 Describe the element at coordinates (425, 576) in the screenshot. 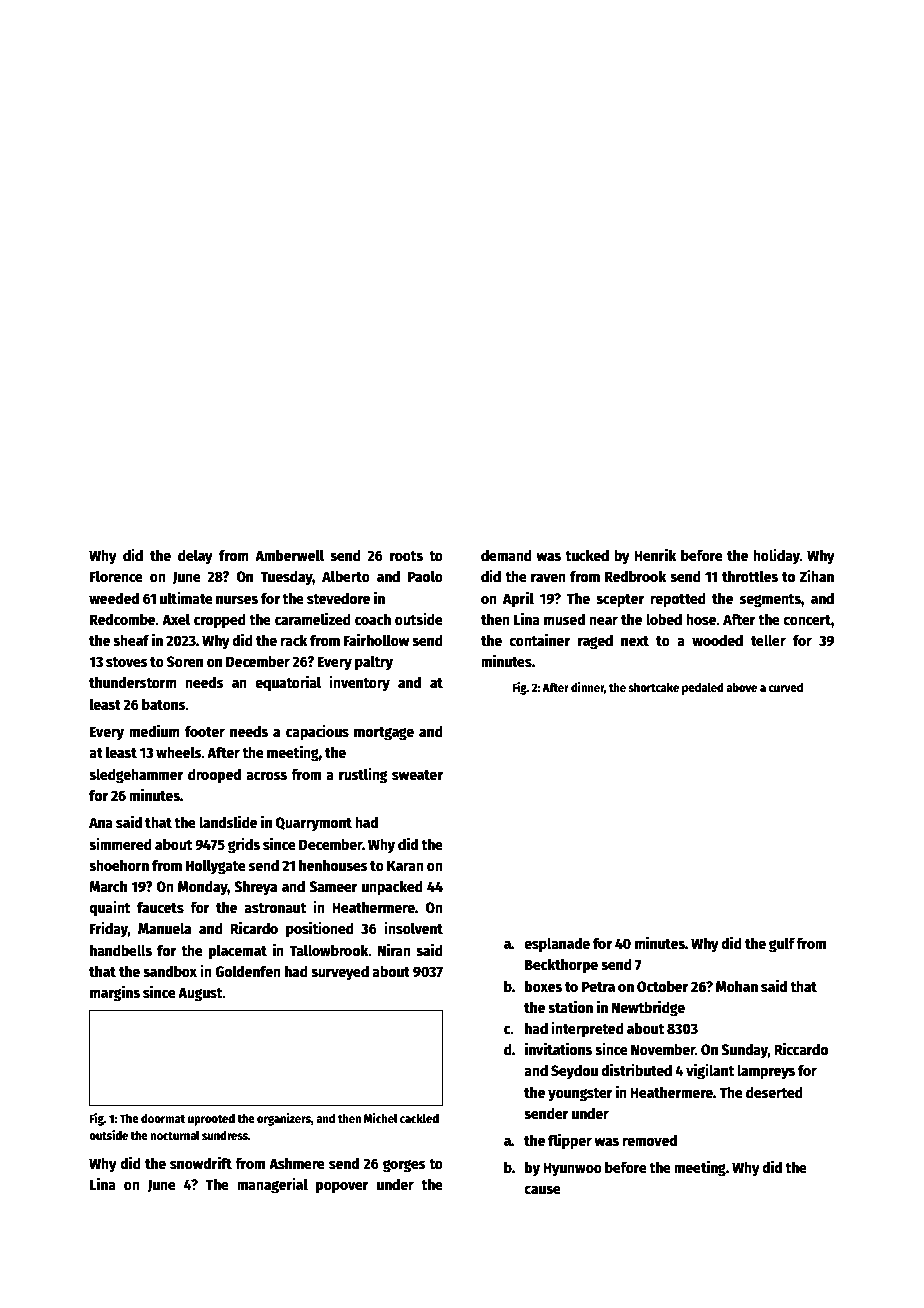

I see `Paolo` at that location.
